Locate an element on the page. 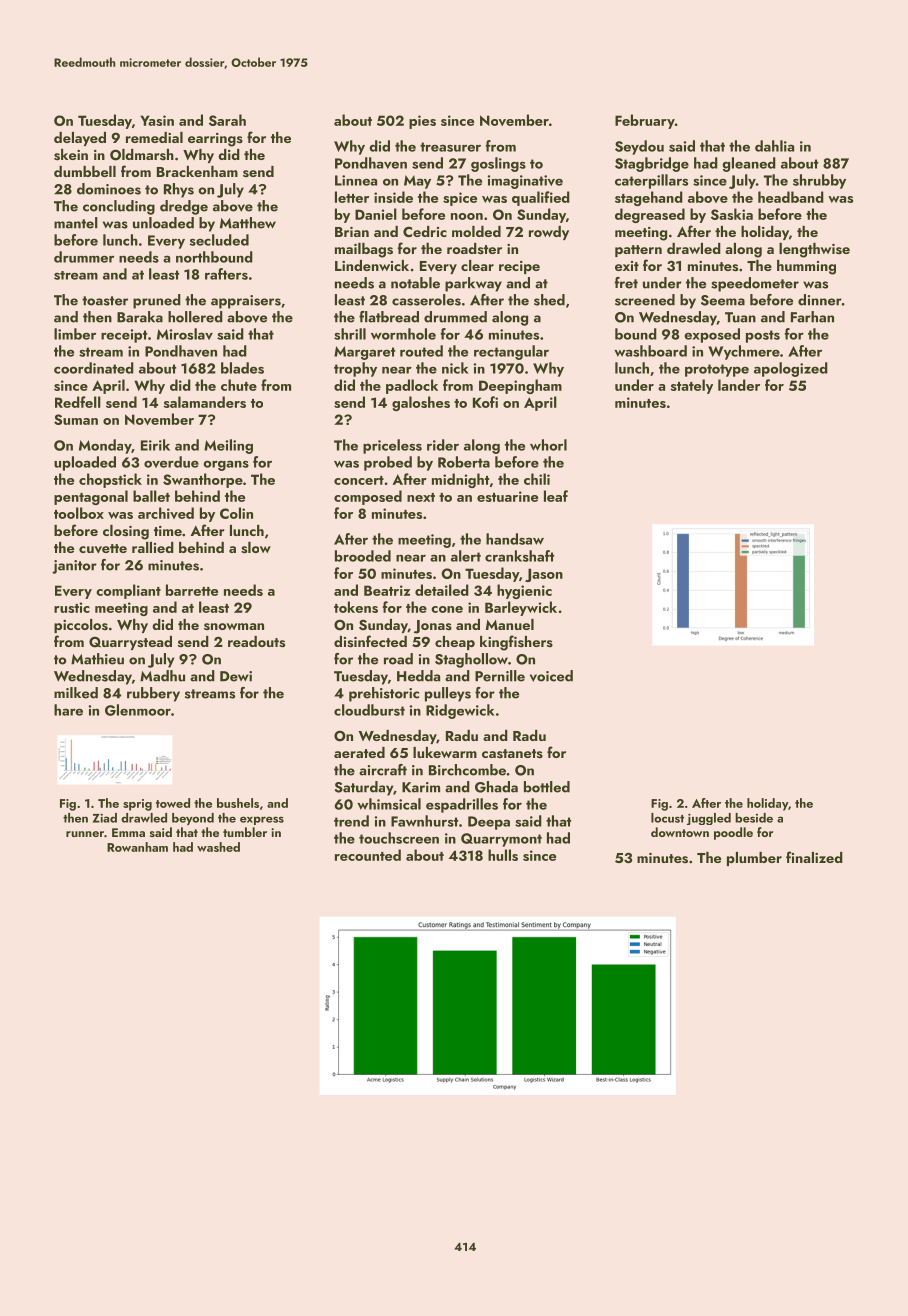 The width and height of the image is (908, 1316). plumber is located at coordinates (754, 859).
